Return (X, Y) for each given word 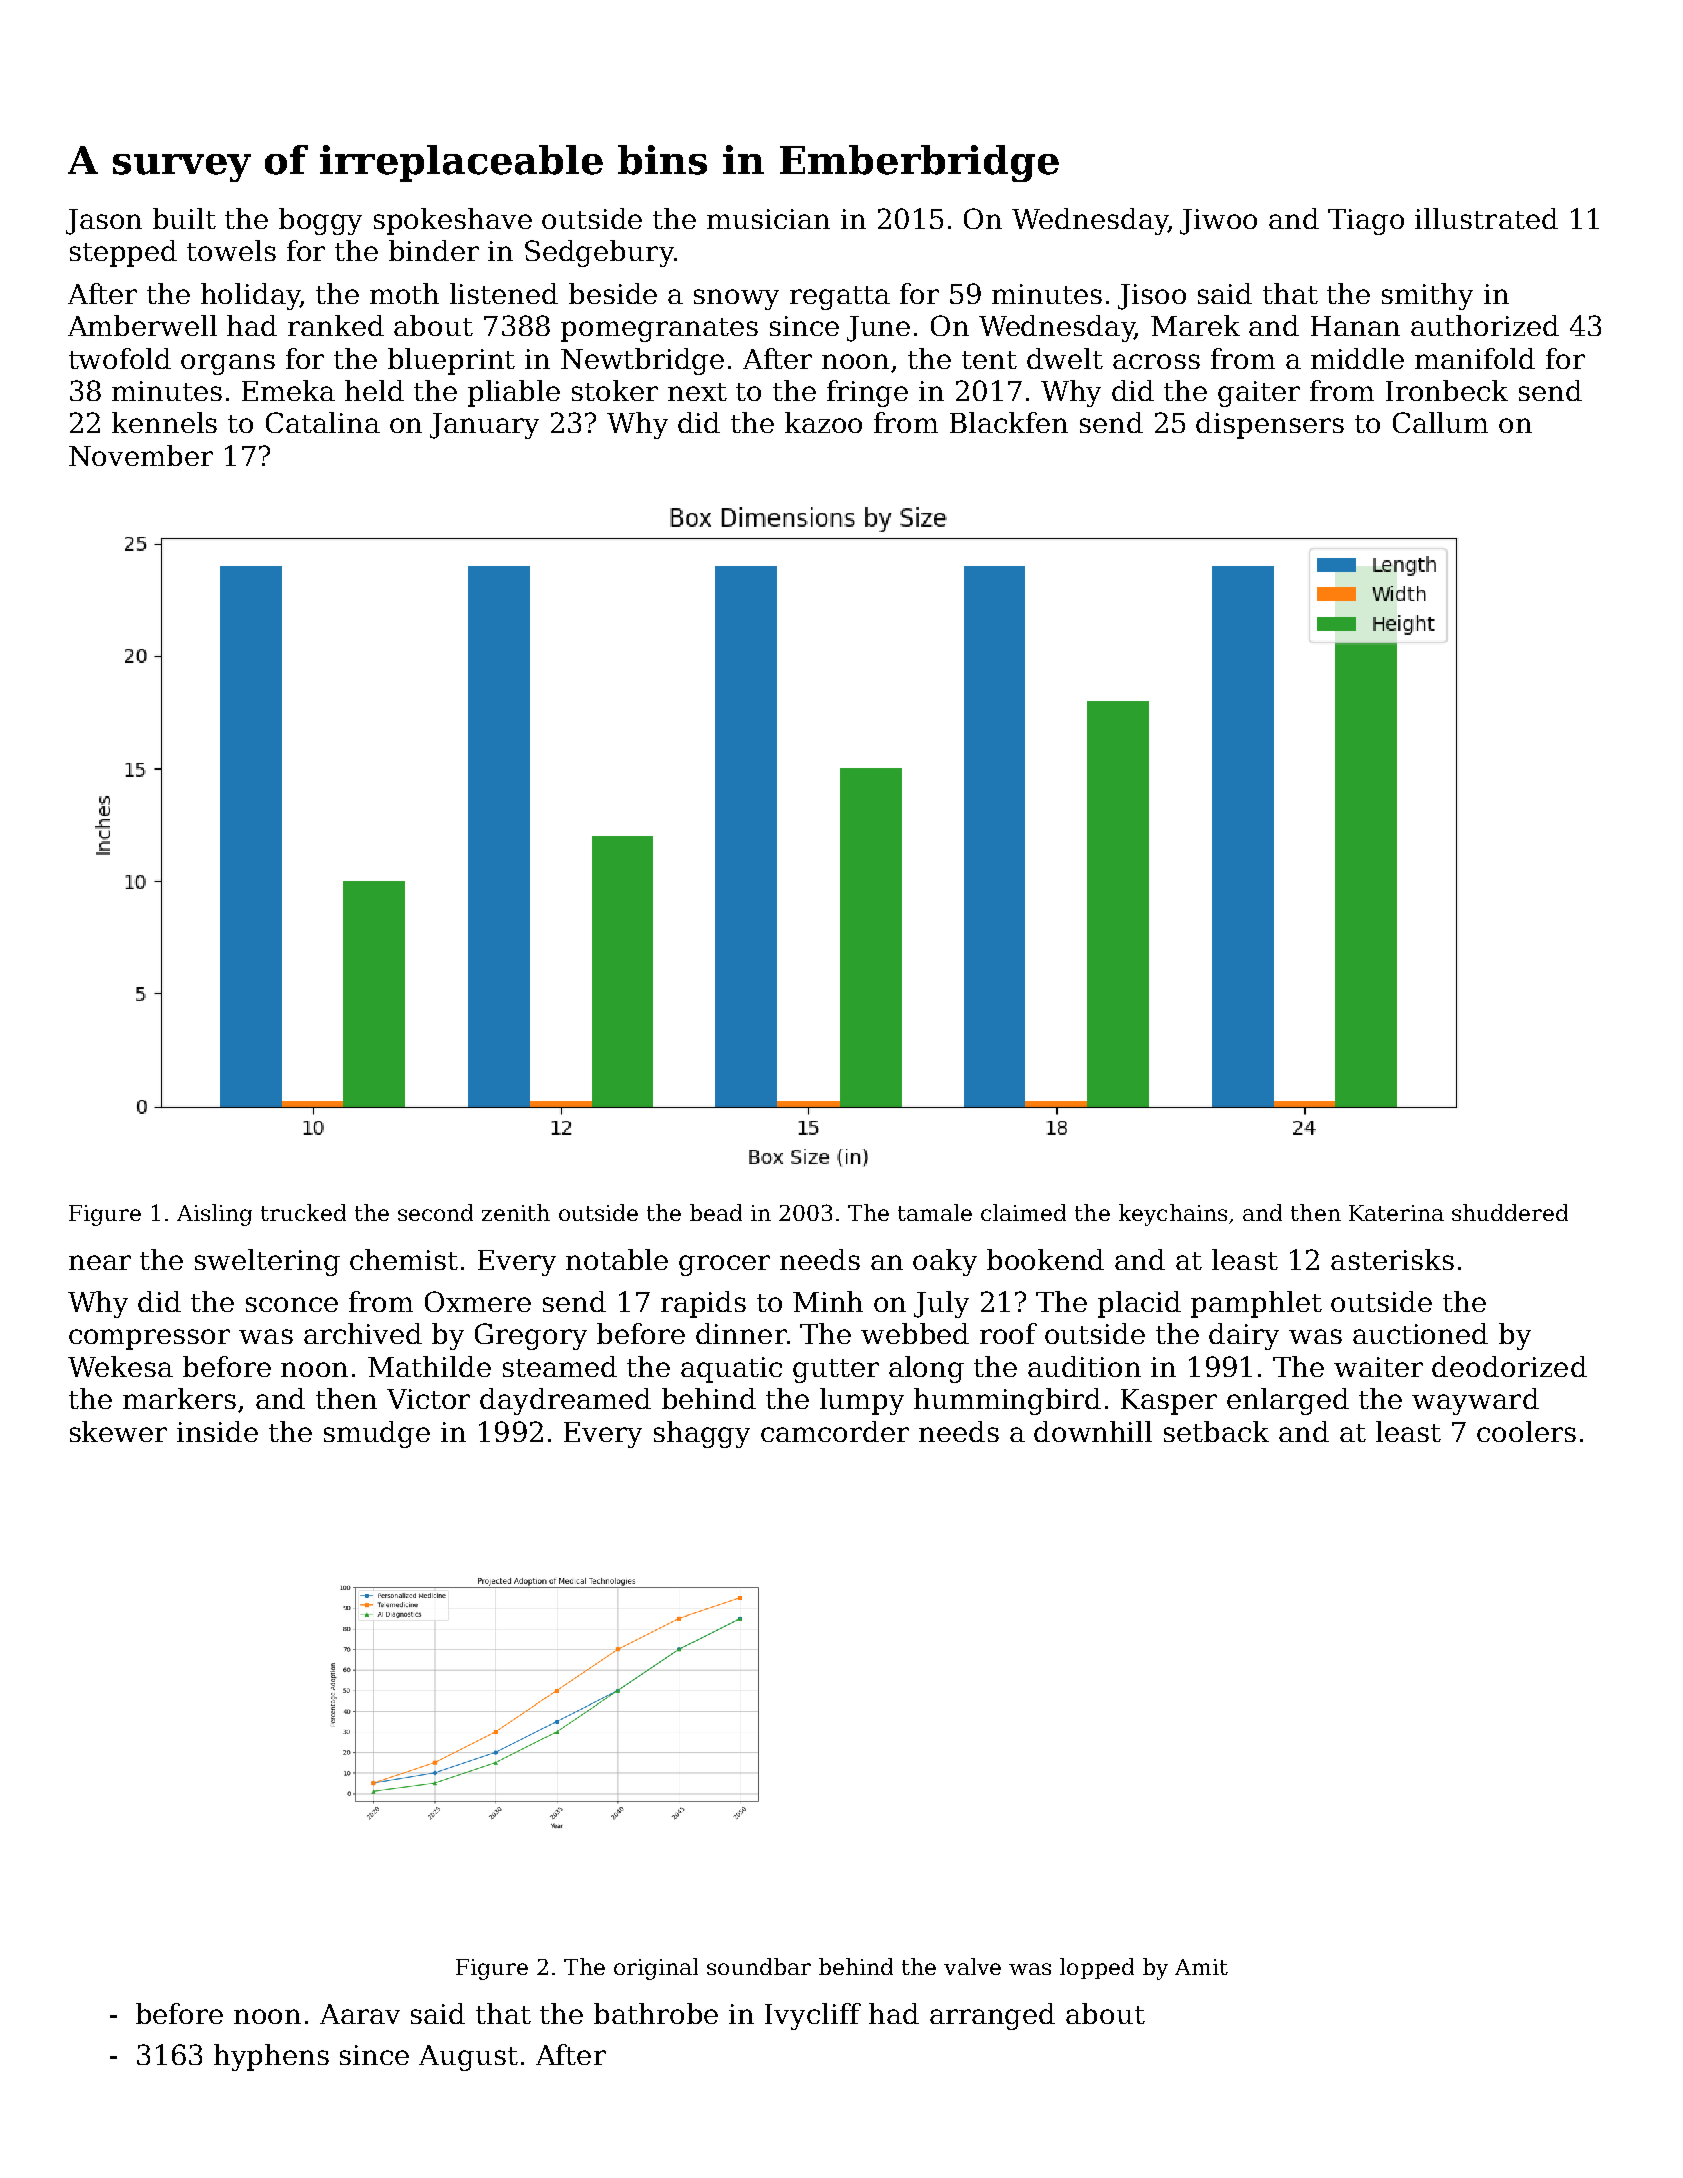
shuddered (1510, 1212)
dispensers (1270, 425)
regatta (840, 298)
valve (972, 1966)
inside (217, 1431)
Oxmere (478, 1301)
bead (716, 1212)
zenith (516, 1212)
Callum (1440, 422)
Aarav (360, 2014)
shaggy (702, 1434)
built (184, 218)
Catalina (323, 422)
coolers (1526, 1431)
